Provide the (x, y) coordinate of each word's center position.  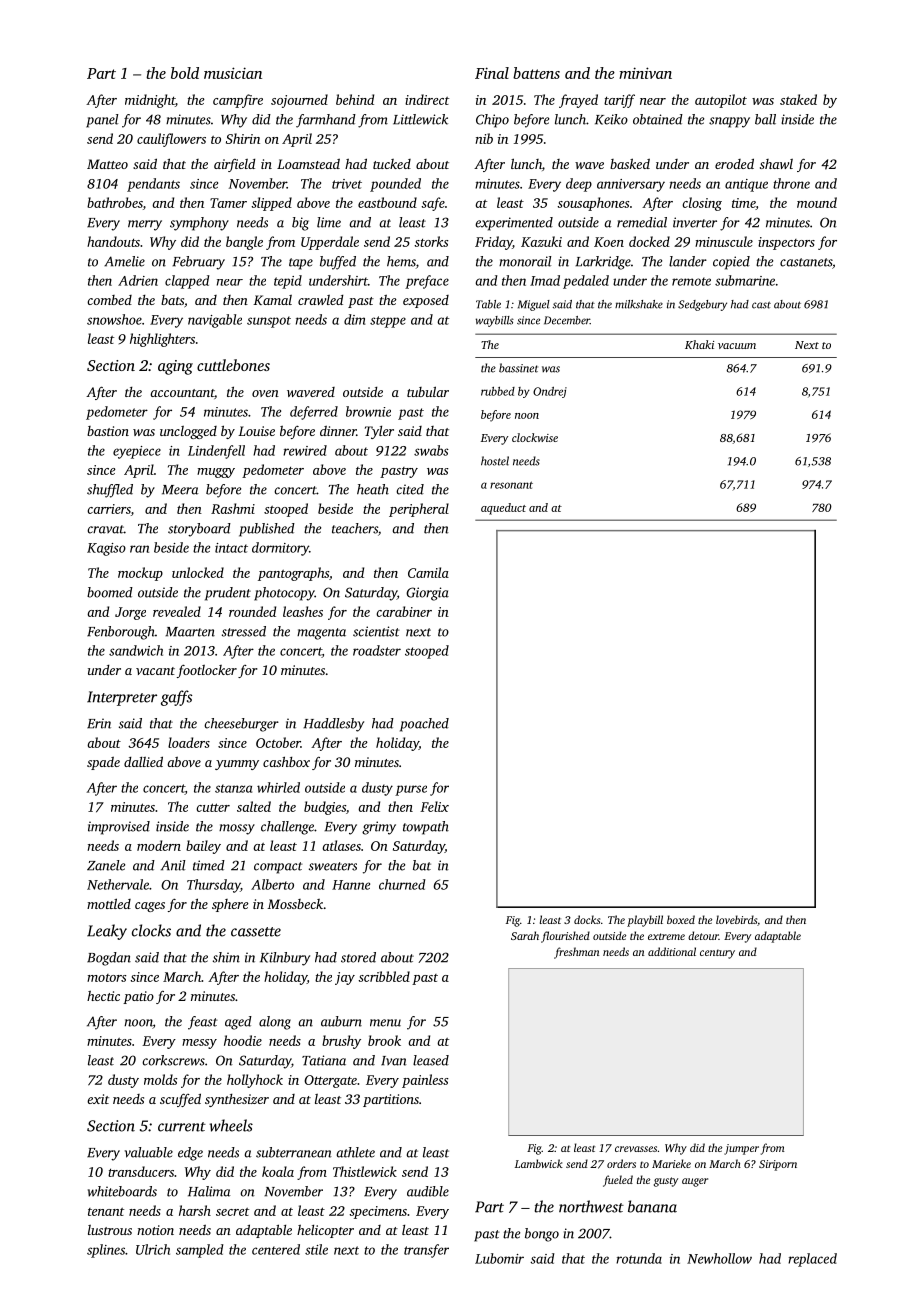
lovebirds (736, 919)
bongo (542, 1235)
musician (233, 73)
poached (424, 725)
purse (411, 790)
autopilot (721, 101)
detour (703, 935)
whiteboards (122, 1191)
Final (492, 73)
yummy (237, 765)
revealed (177, 611)
